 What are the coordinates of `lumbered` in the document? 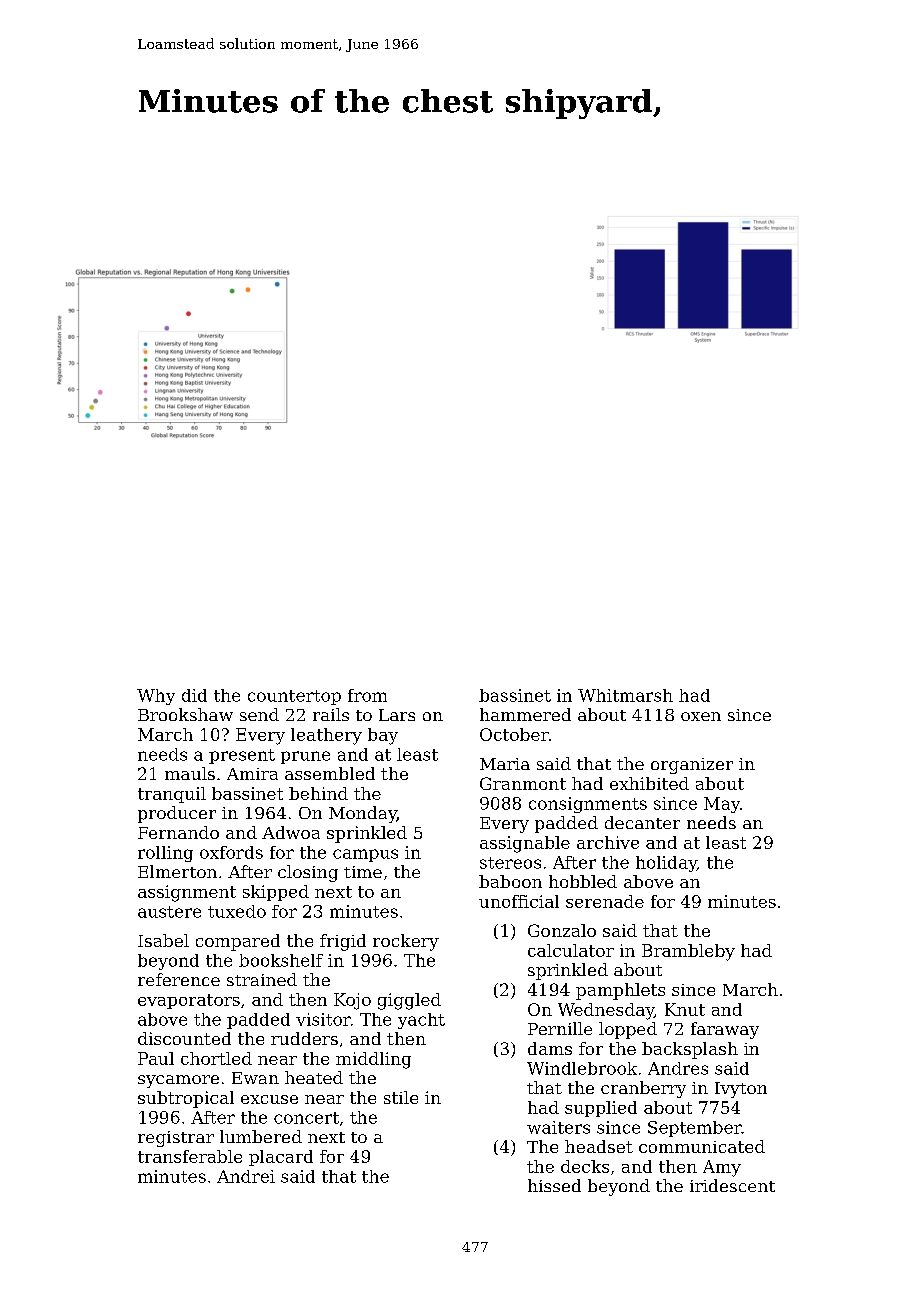 It's located at (261, 1136).
